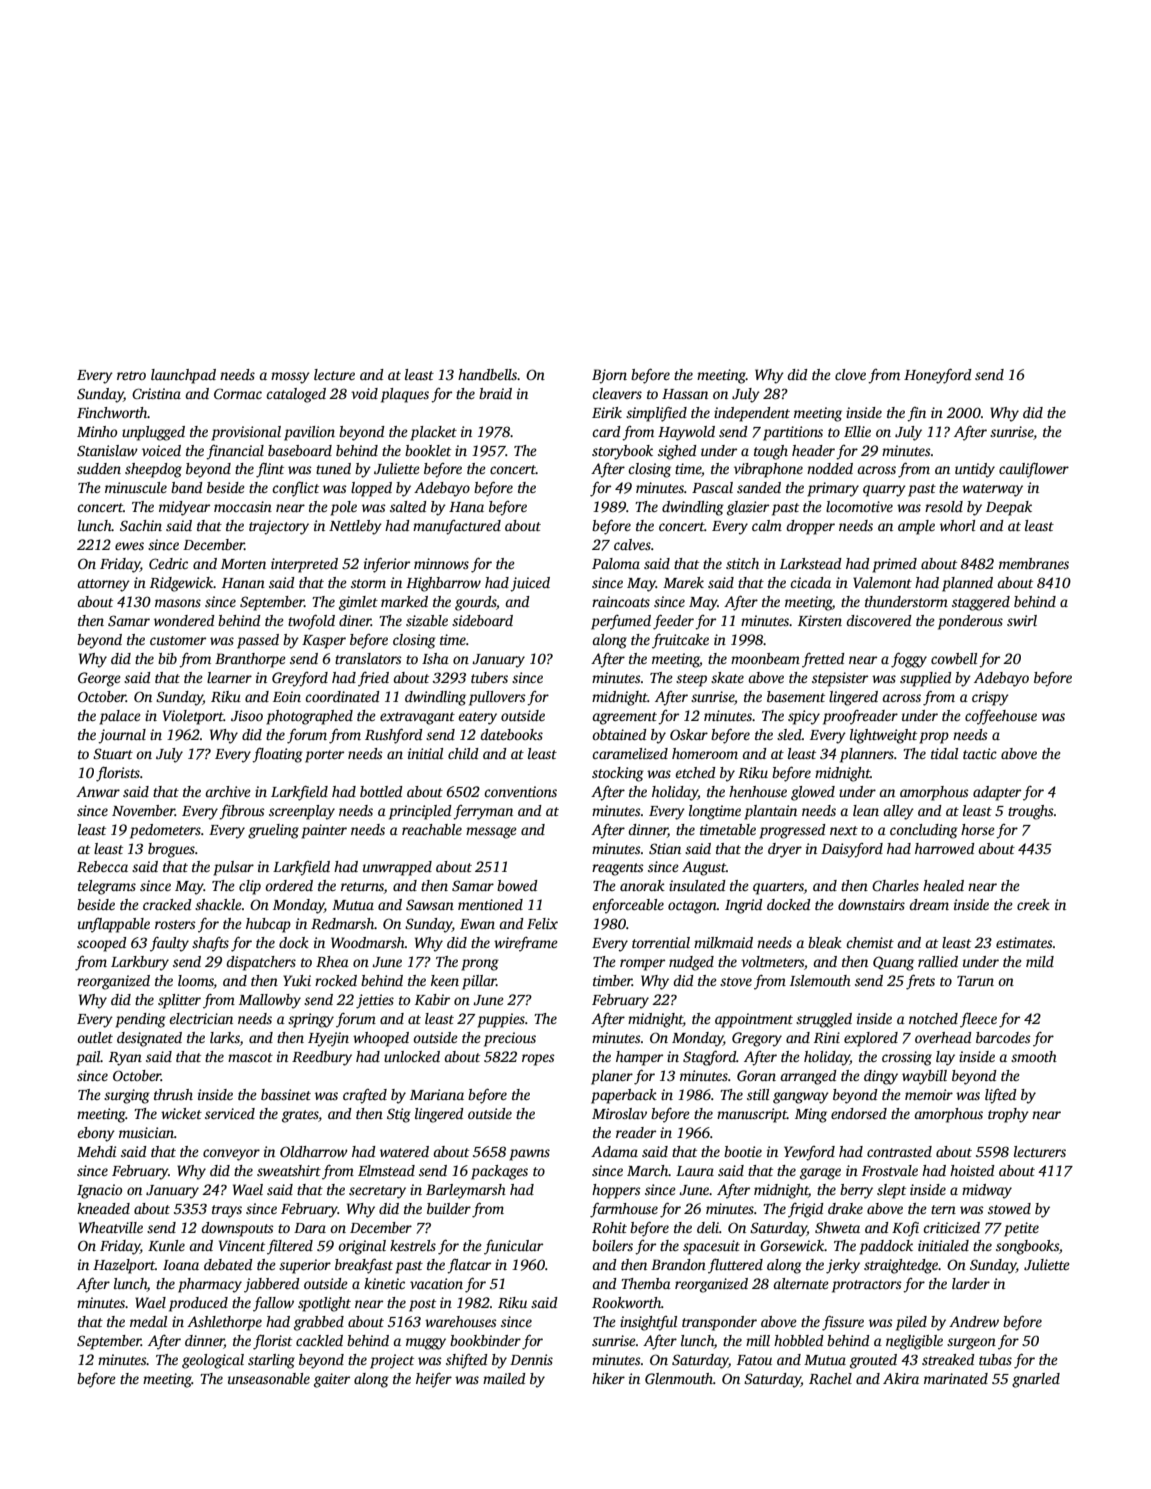 This page has height=1489, width=1151. What do you see at coordinates (1033, 904) in the page?
I see `creek` at bounding box center [1033, 904].
